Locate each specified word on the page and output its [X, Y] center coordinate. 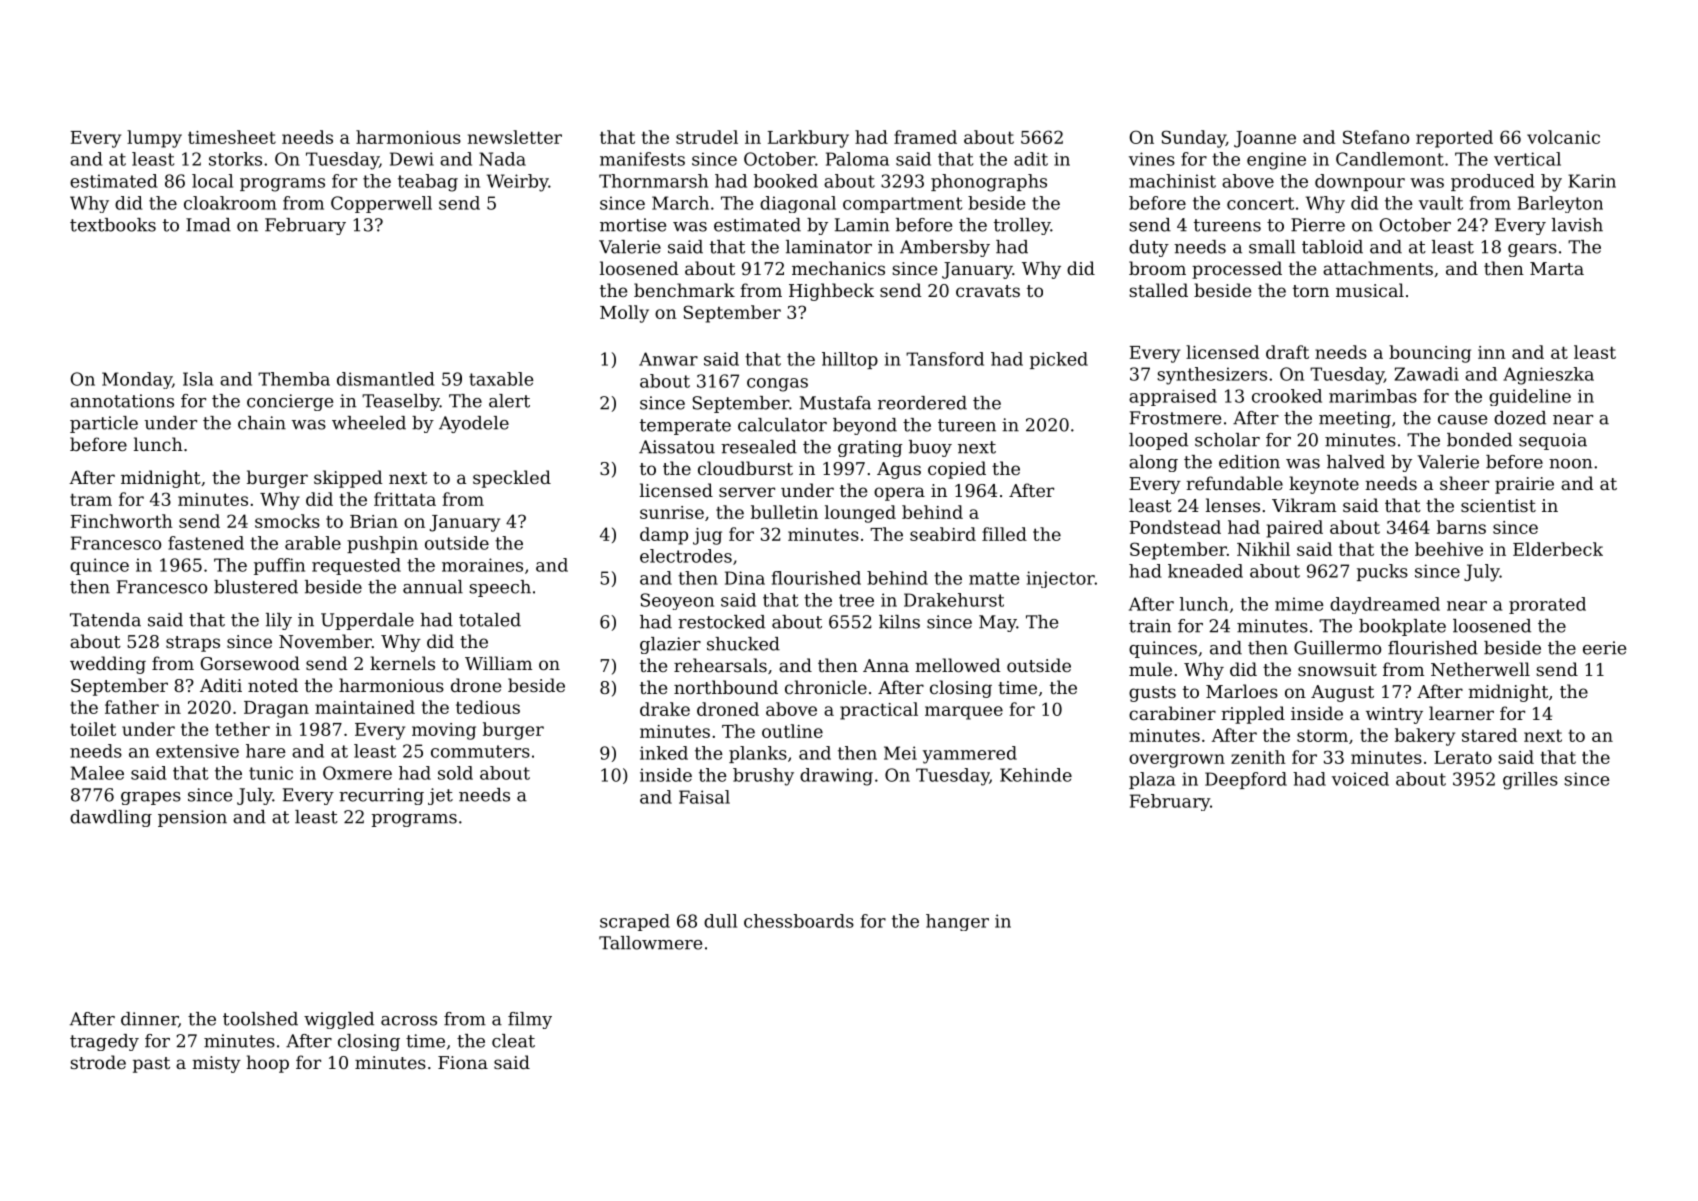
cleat [513, 1041]
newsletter [515, 137]
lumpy [154, 139]
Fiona [463, 1062]
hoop [267, 1064]
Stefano [1376, 137]
